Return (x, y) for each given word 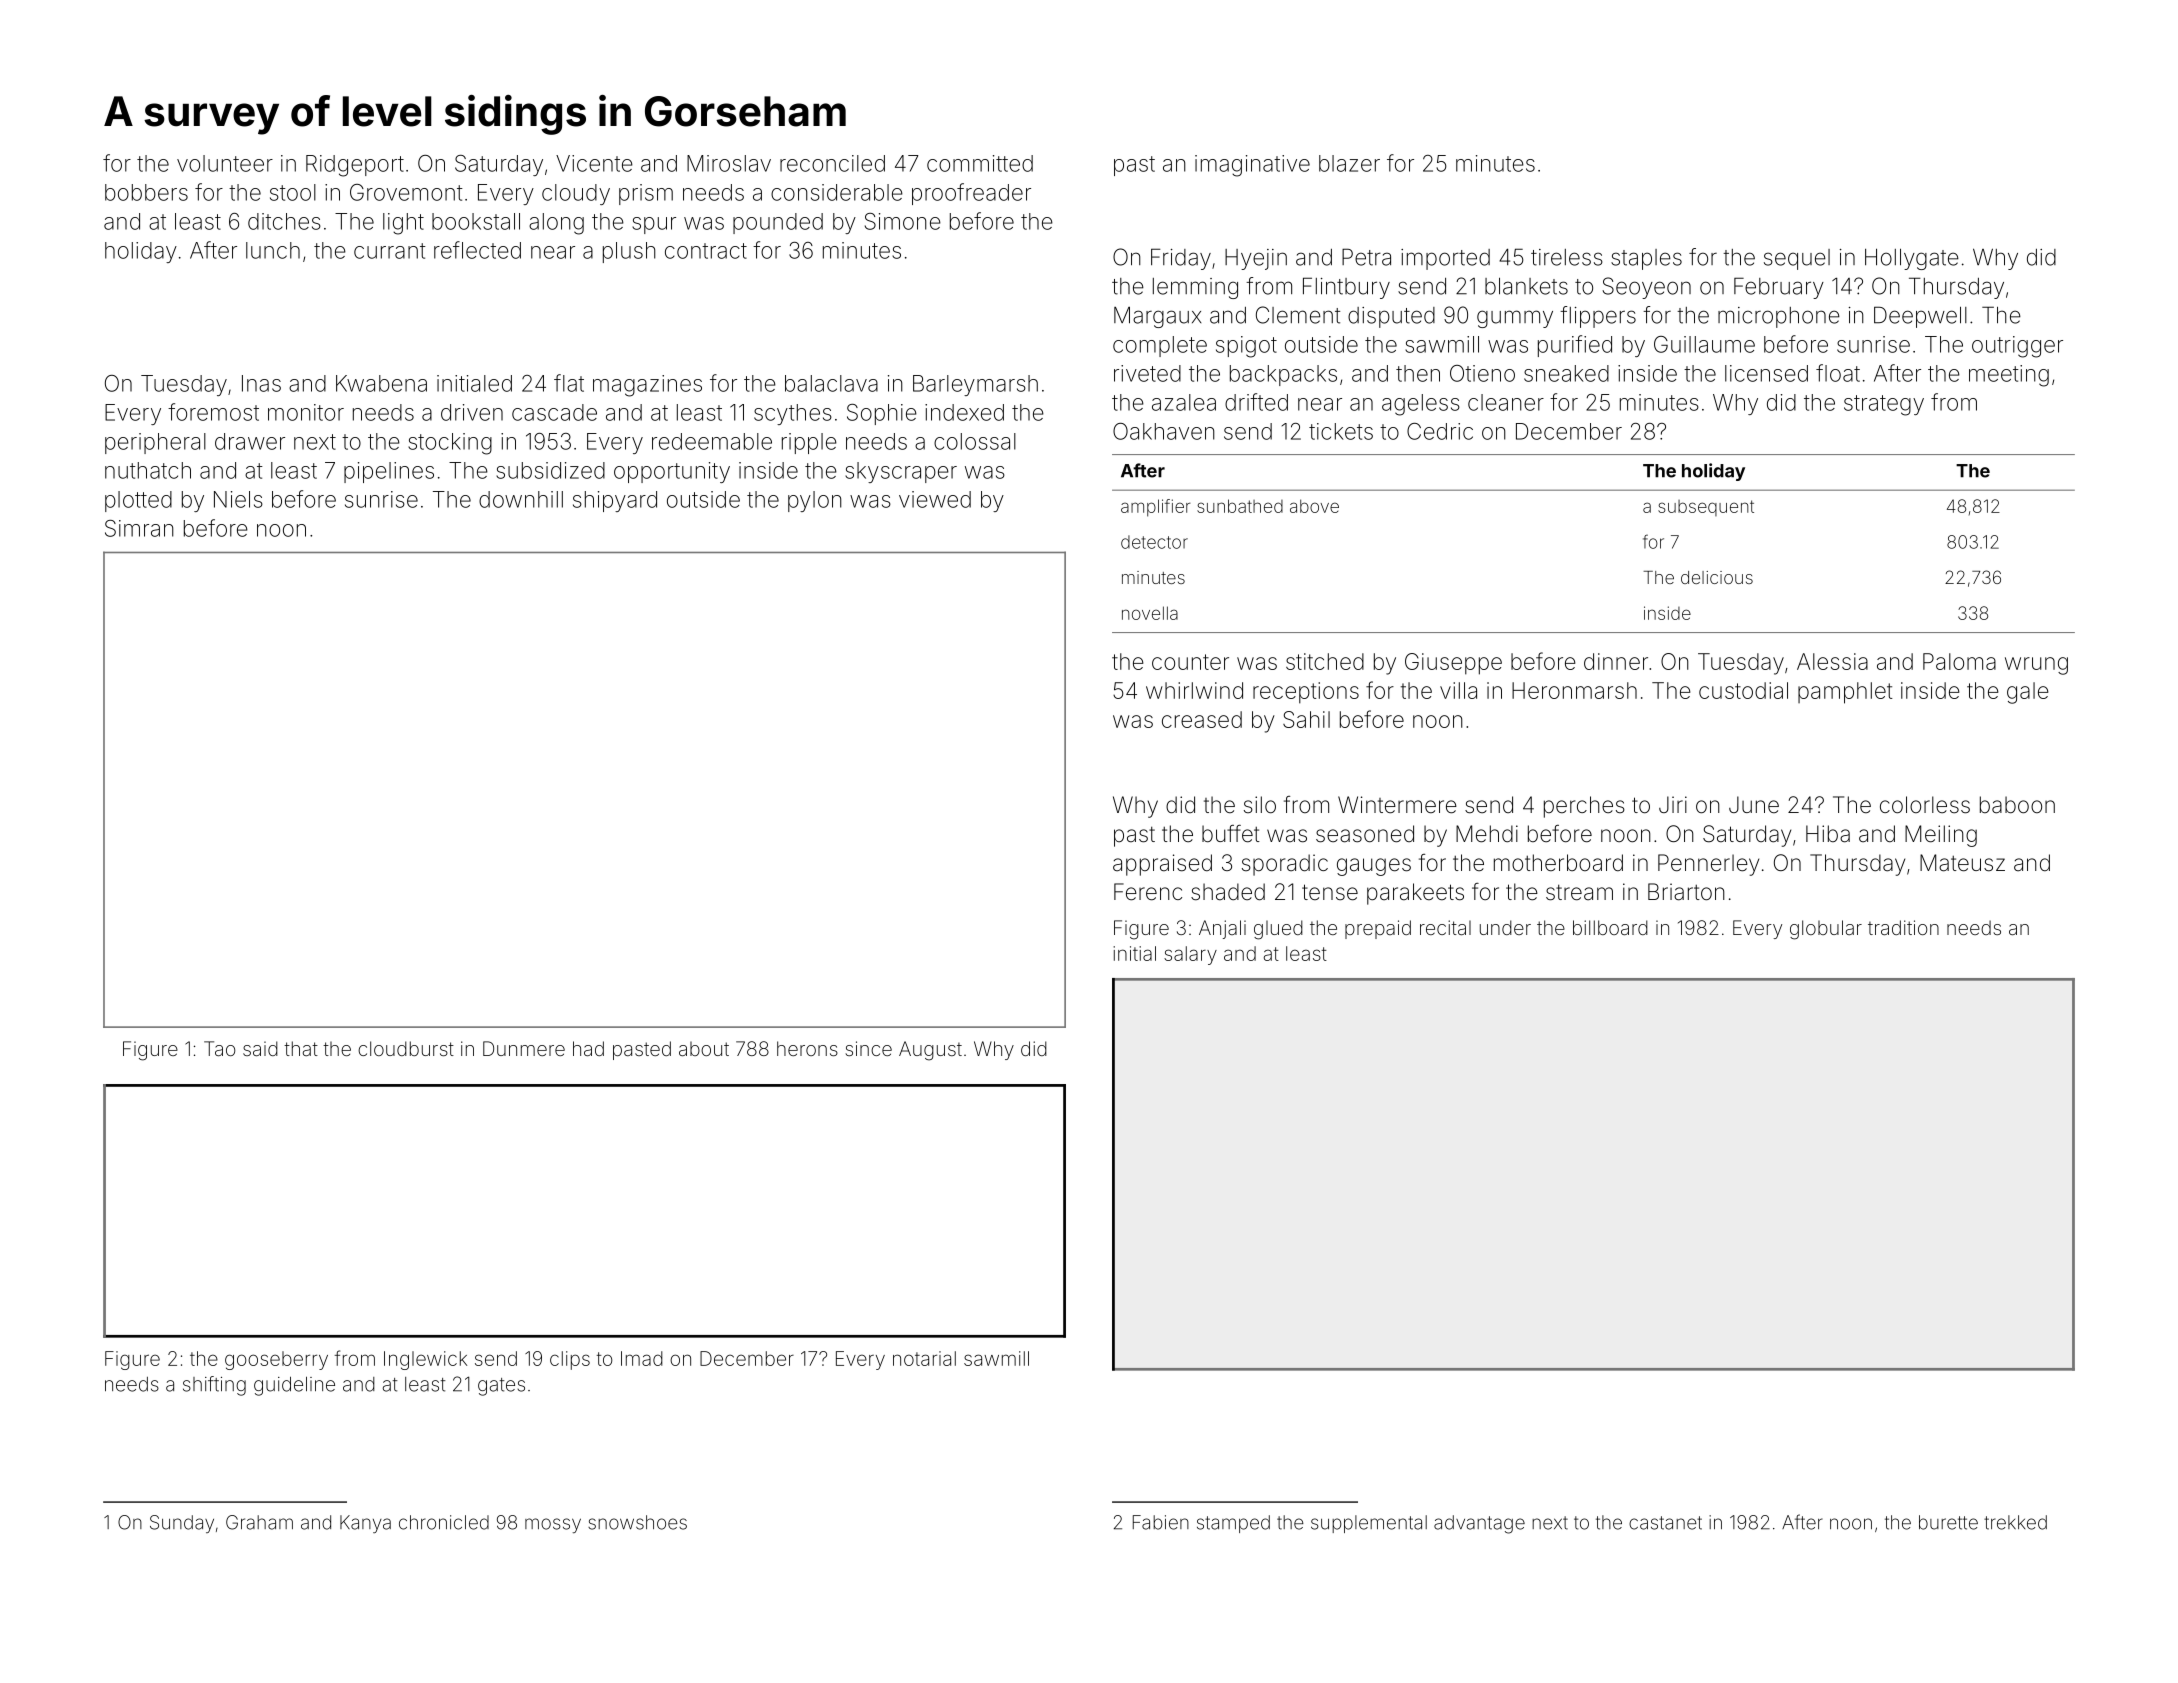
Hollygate (1912, 259)
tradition (1903, 927)
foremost (213, 412)
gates (501, 1387)
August (930, 1051)
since (868, 1048)
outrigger (2017, 347)
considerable (837, 192)
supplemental (1369, 1524)
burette (1948, 1522)
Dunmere (524, 1048)
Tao (220, 1048)
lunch (273, 250)
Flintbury (1346, 288)
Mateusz (1962, 863)
